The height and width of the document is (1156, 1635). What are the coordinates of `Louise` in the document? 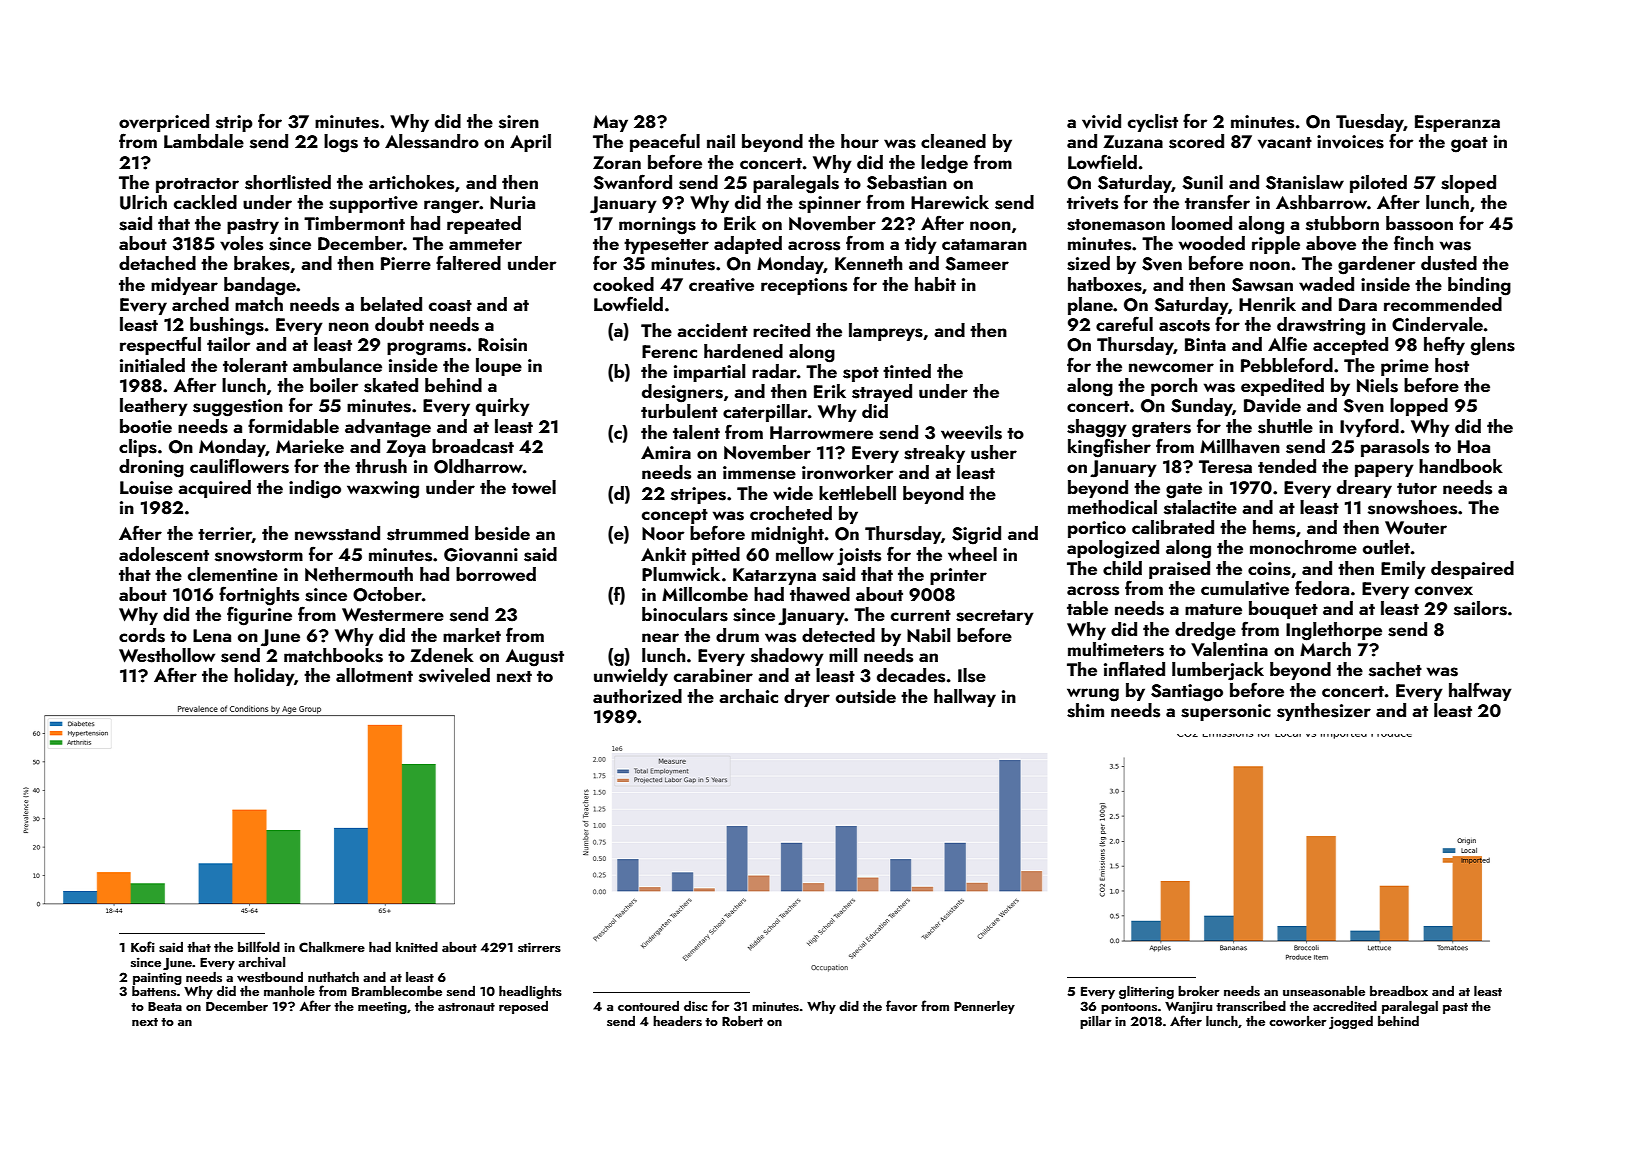 It's located at (146, 488).
